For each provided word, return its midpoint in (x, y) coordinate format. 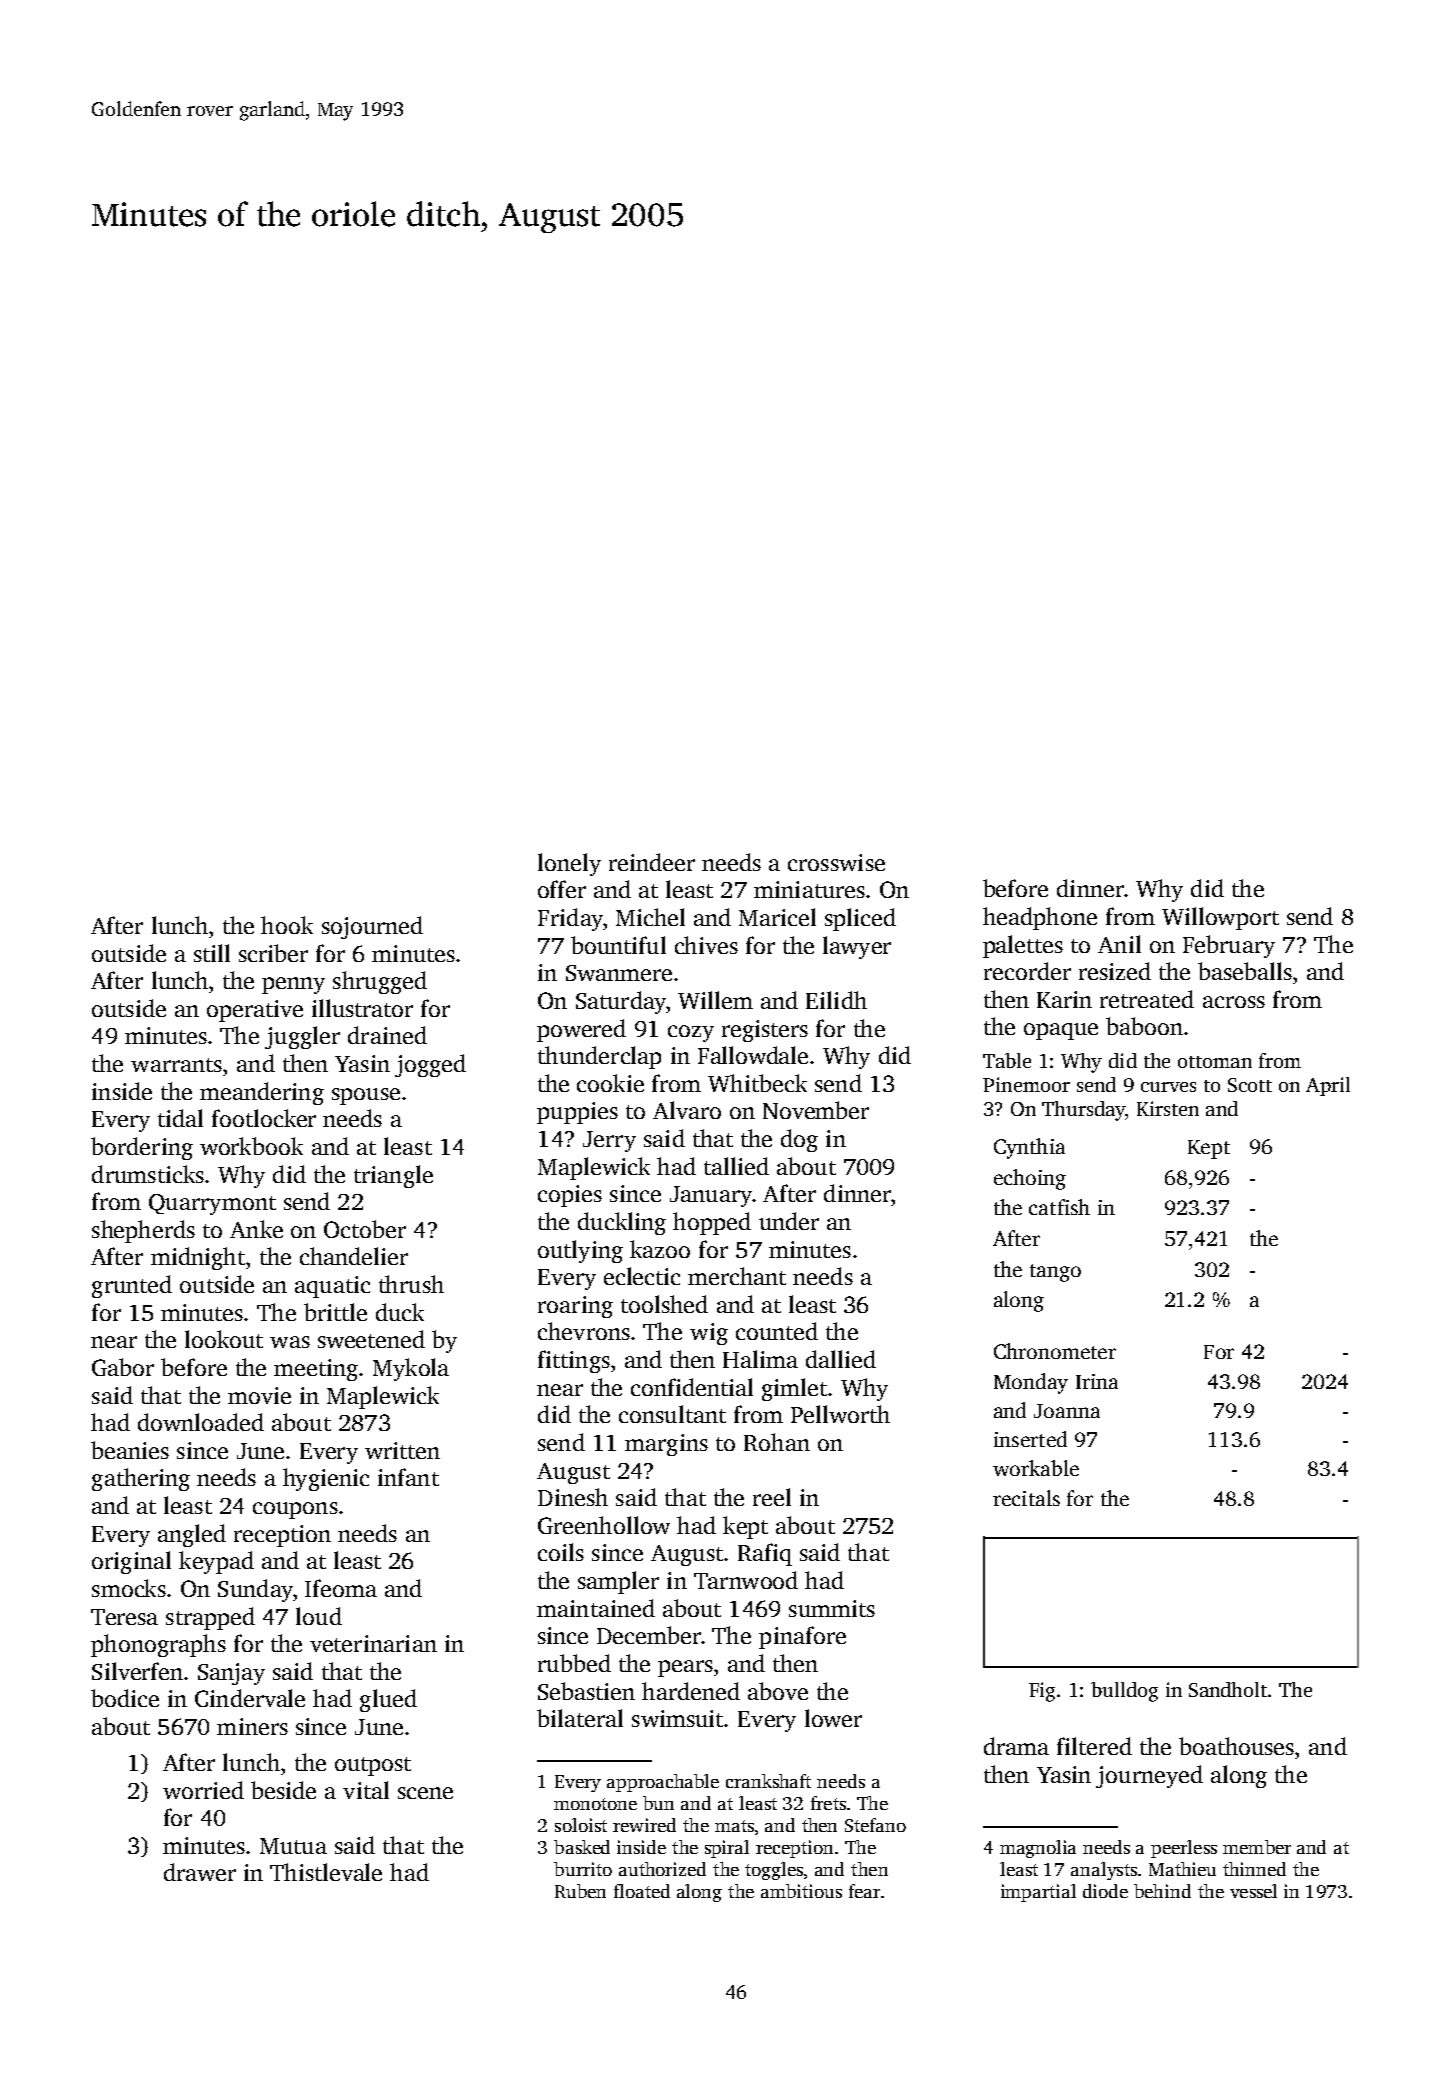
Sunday (255, 1590)
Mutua (293, 1846)
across (1234, 1002)
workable (1036, 1468)
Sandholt (1228, 1689)
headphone (1040, 918)
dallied (841, 1359)
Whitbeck (757, 1083)
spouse (366, 1096)
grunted (132, 1286)
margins (666, 1445)
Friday (570, 919)
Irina (1097, 1381)
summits (832, 1608)
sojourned (372, 927)
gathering (141, 1479)
